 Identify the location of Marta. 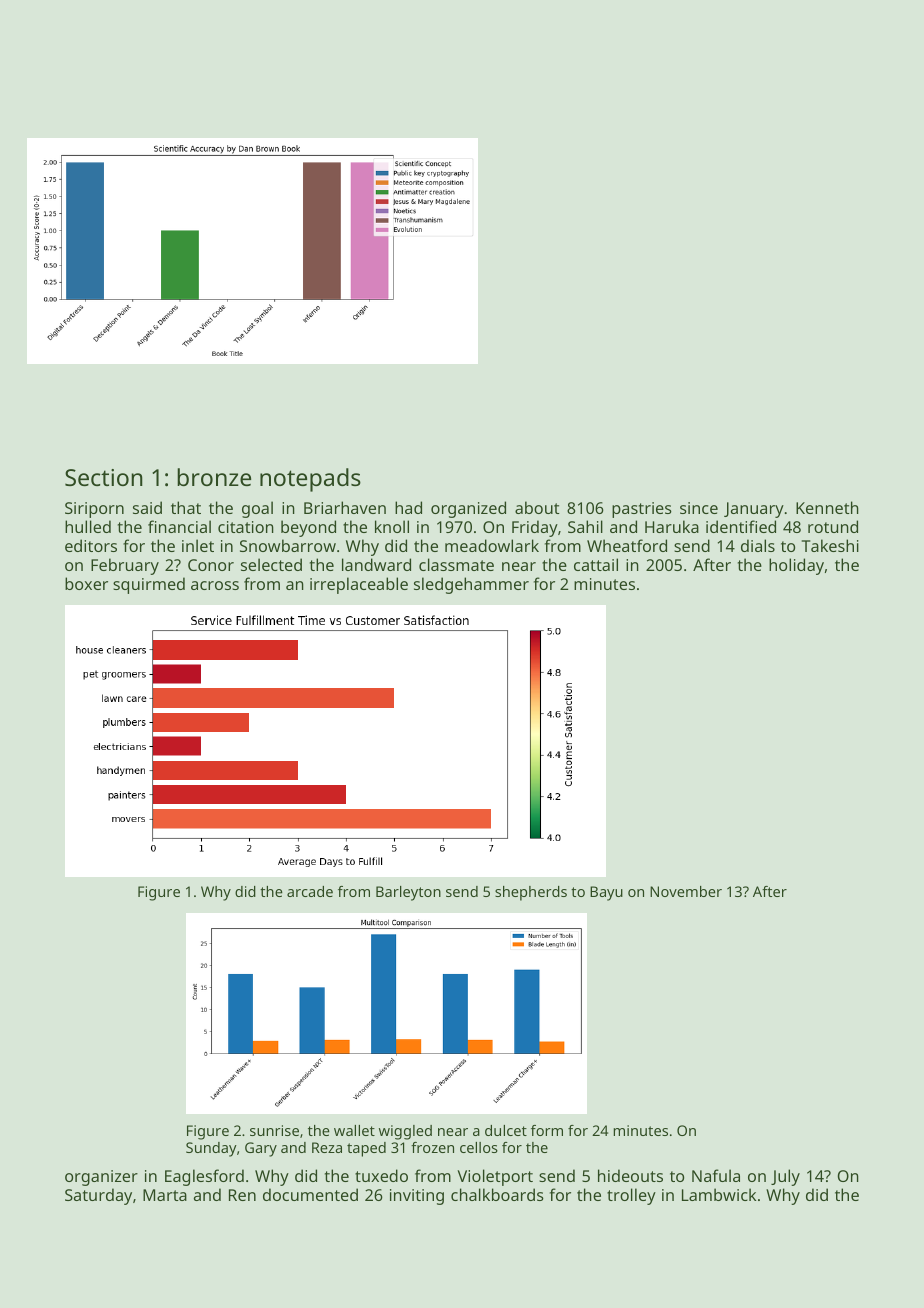
(165, 1195).
